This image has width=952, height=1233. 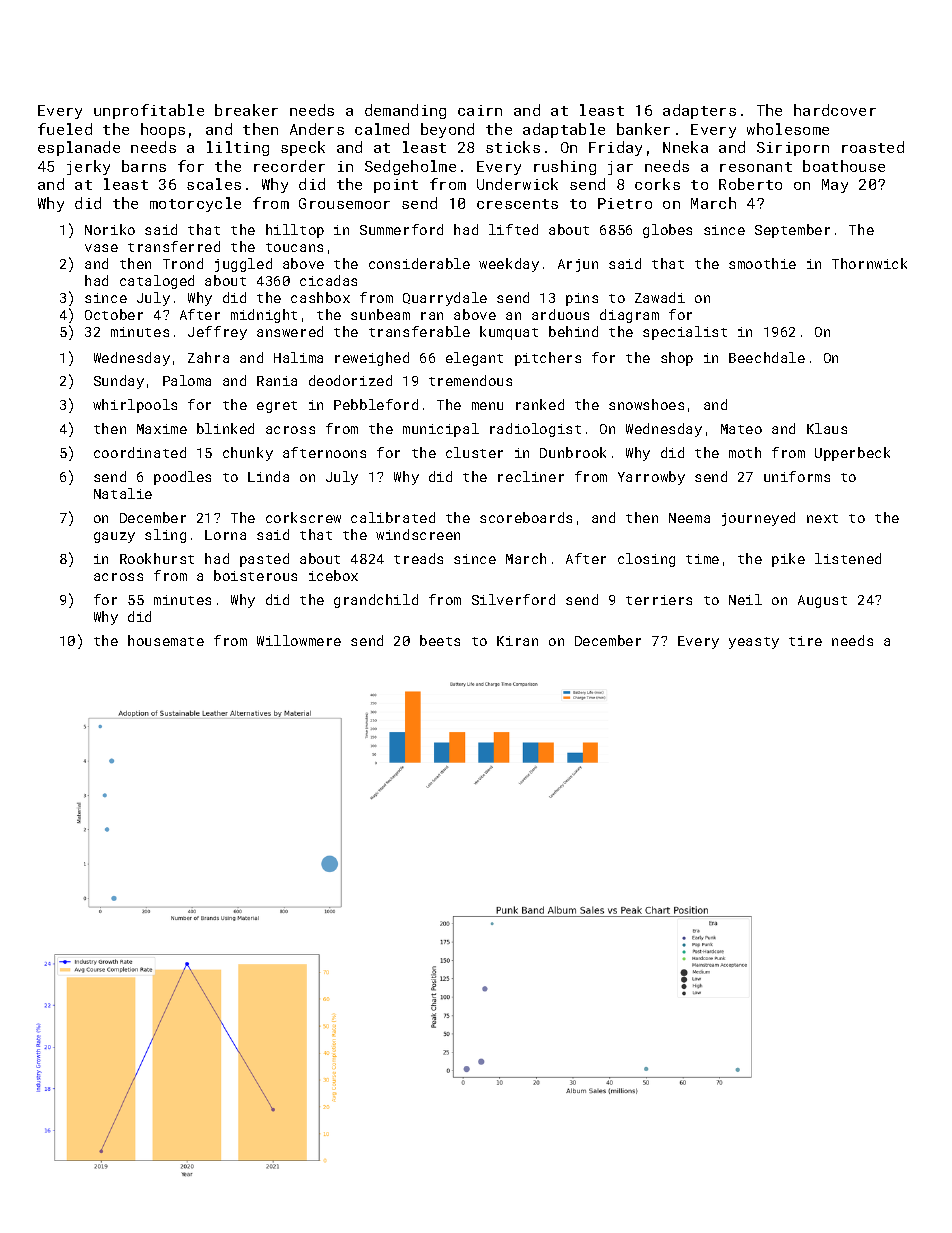 I want to click on Neema, so click(x=689, y=518).
